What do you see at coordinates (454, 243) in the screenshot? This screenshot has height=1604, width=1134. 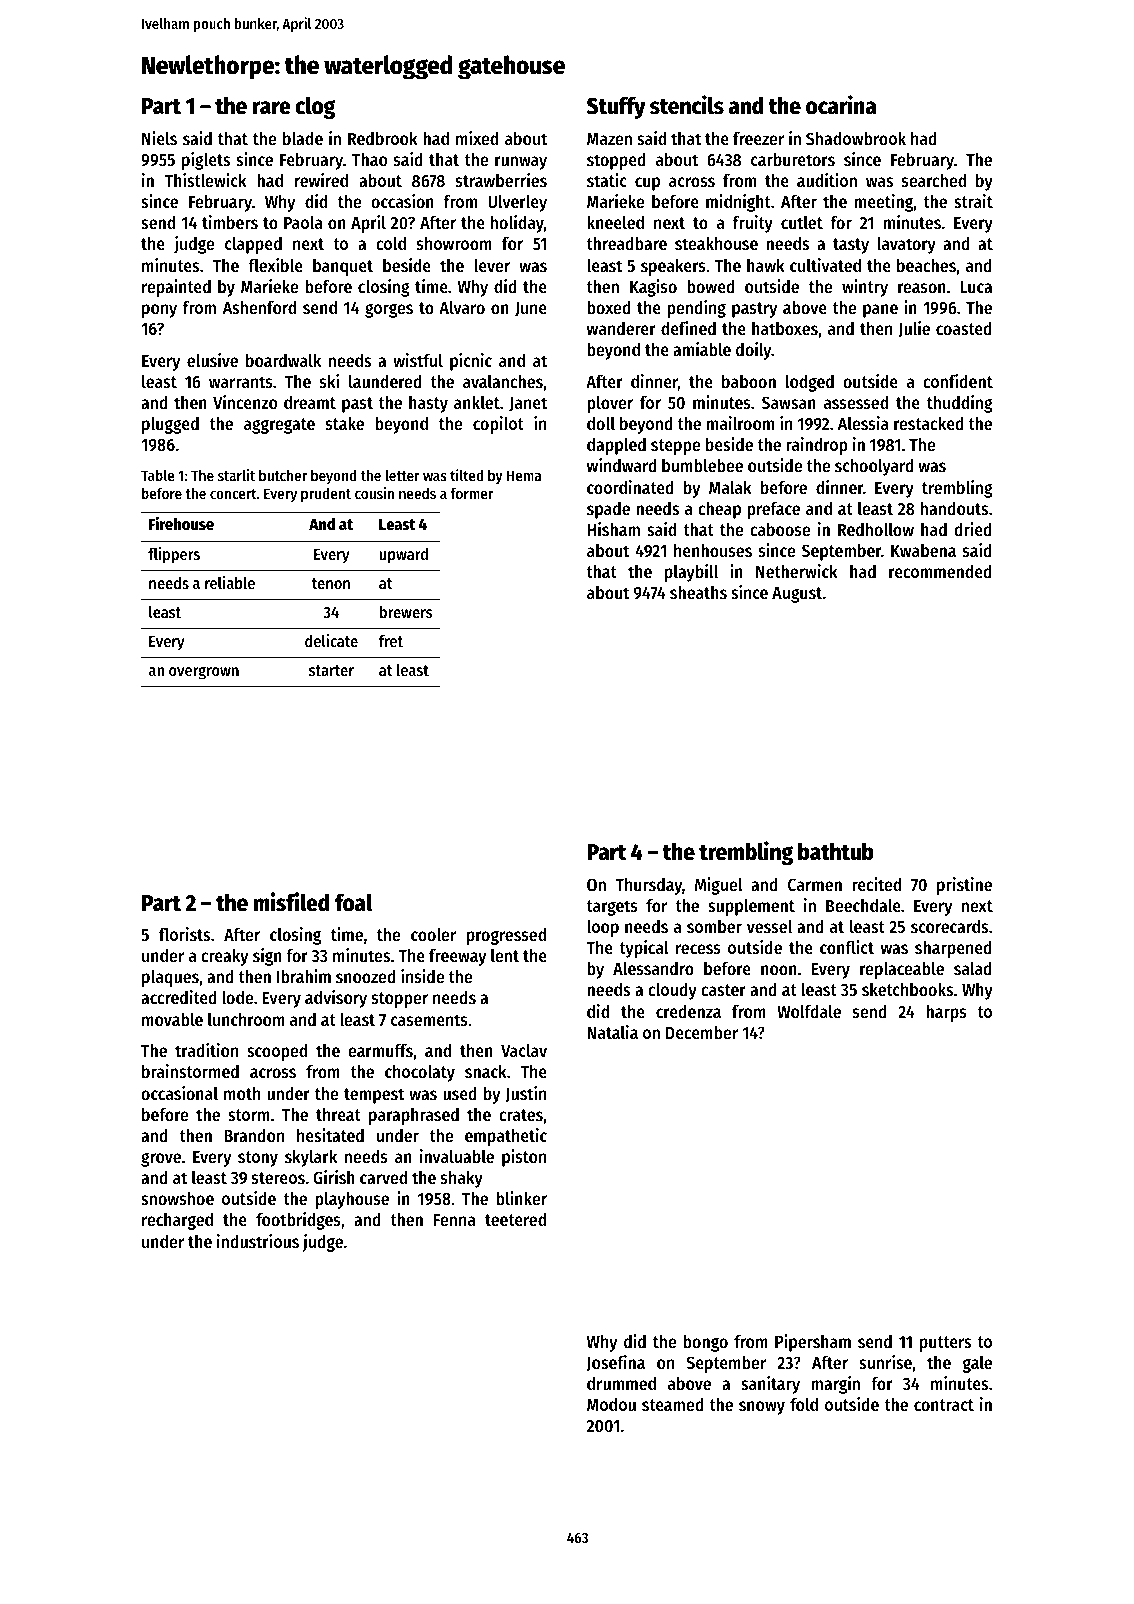 I see `showroom` at bounding box center [454, 243].
